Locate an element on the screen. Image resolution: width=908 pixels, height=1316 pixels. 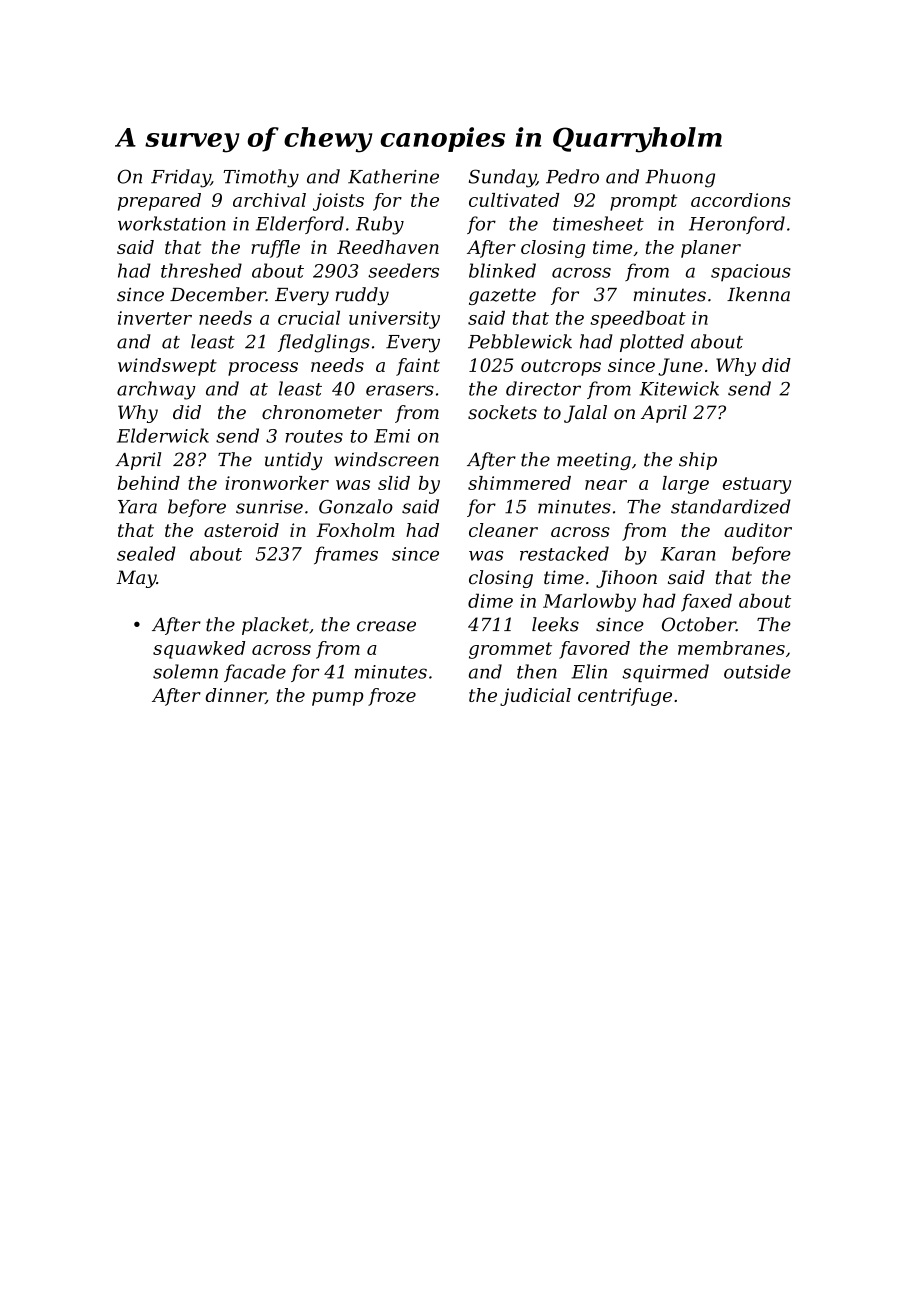
planer is located at coordinates (711, 249).
